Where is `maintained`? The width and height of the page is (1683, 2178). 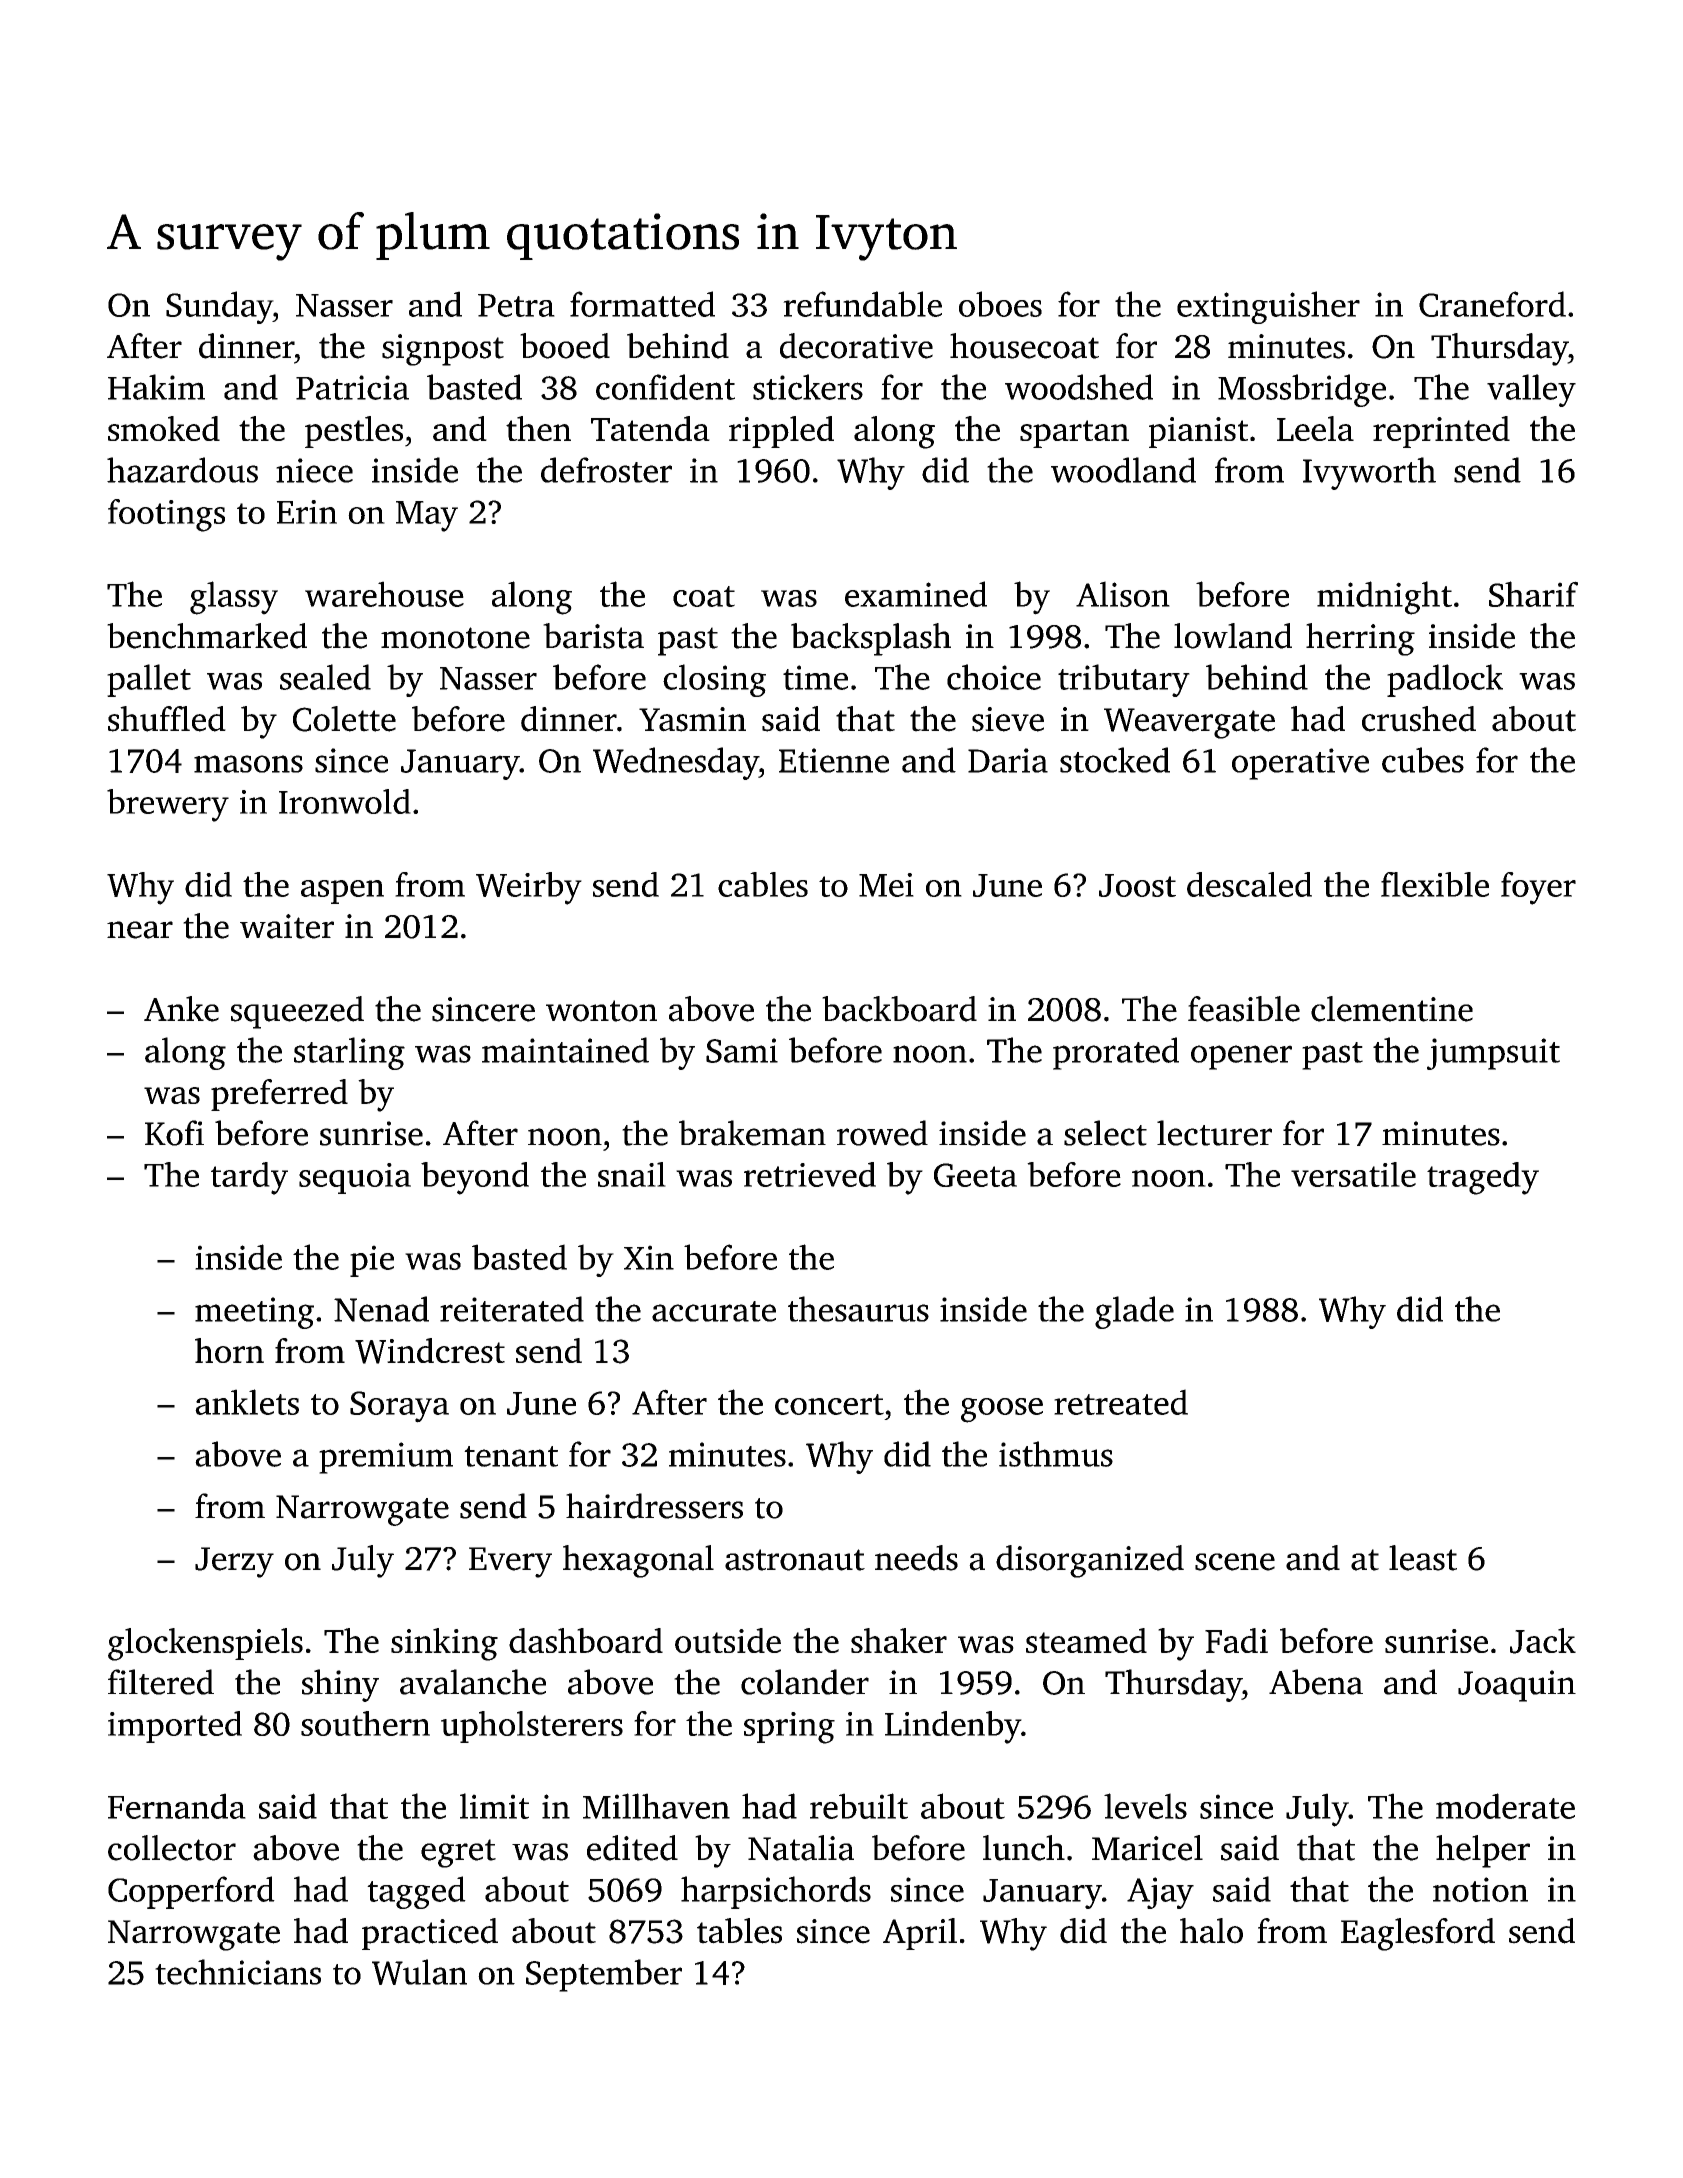 maintained is located at coordinates (565, 1050).
